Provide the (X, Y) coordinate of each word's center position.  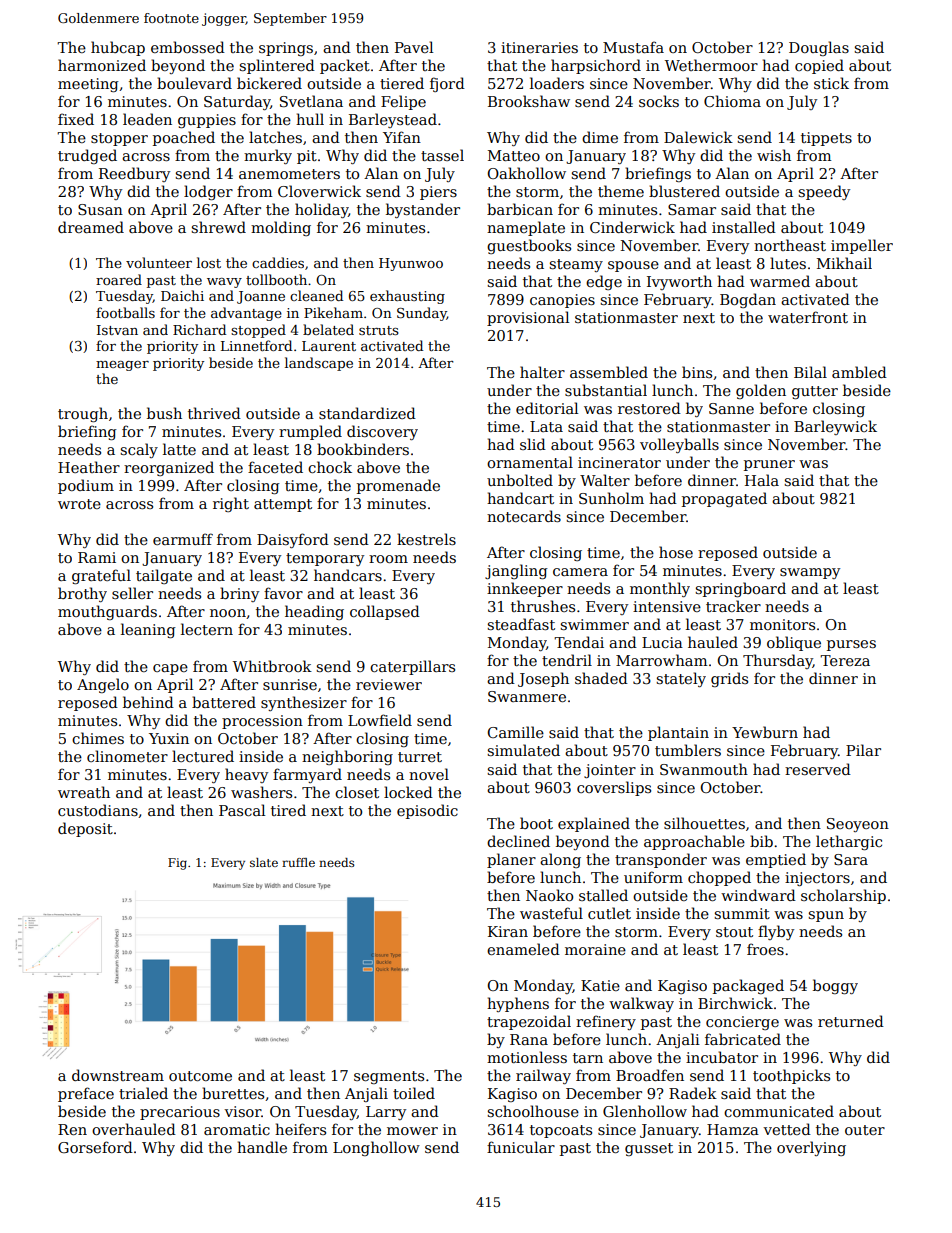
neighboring (347, 757)
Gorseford (95, 1147)
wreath (84, 792)
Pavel (414, 47)
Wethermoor (711, 65)
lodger (208, 192)
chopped (719, 878)
